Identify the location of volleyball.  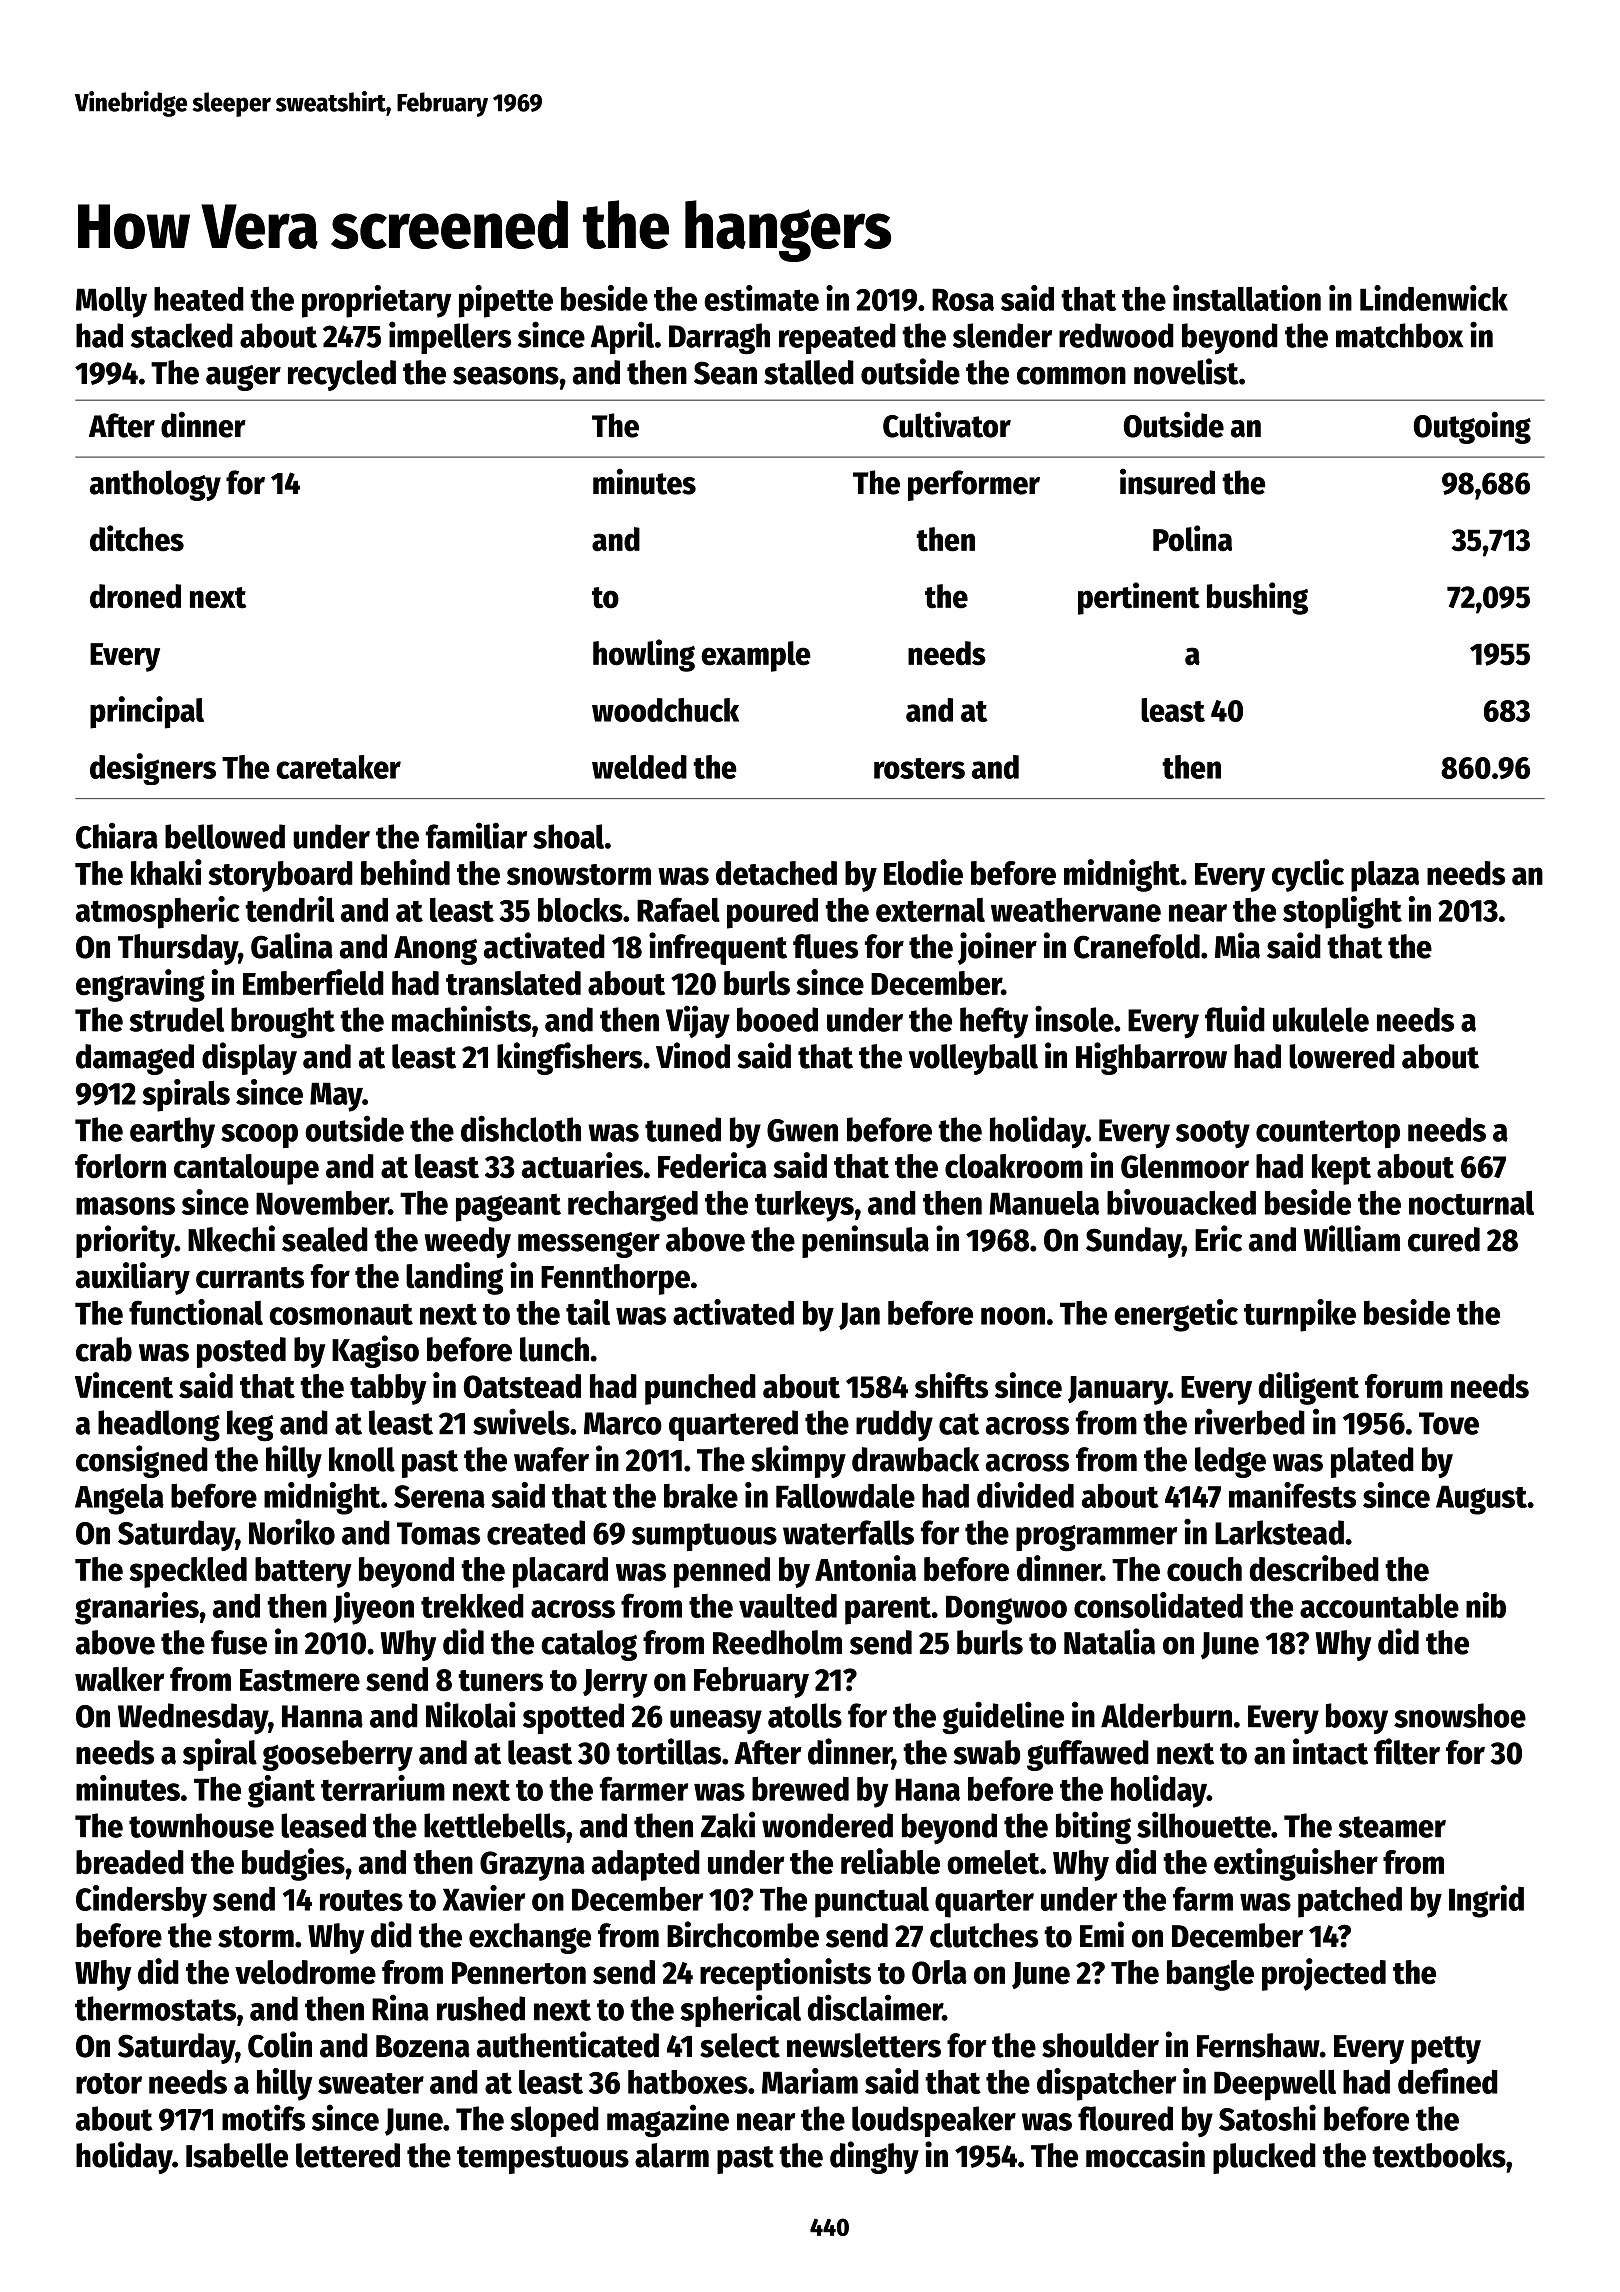
(973, 1059).
